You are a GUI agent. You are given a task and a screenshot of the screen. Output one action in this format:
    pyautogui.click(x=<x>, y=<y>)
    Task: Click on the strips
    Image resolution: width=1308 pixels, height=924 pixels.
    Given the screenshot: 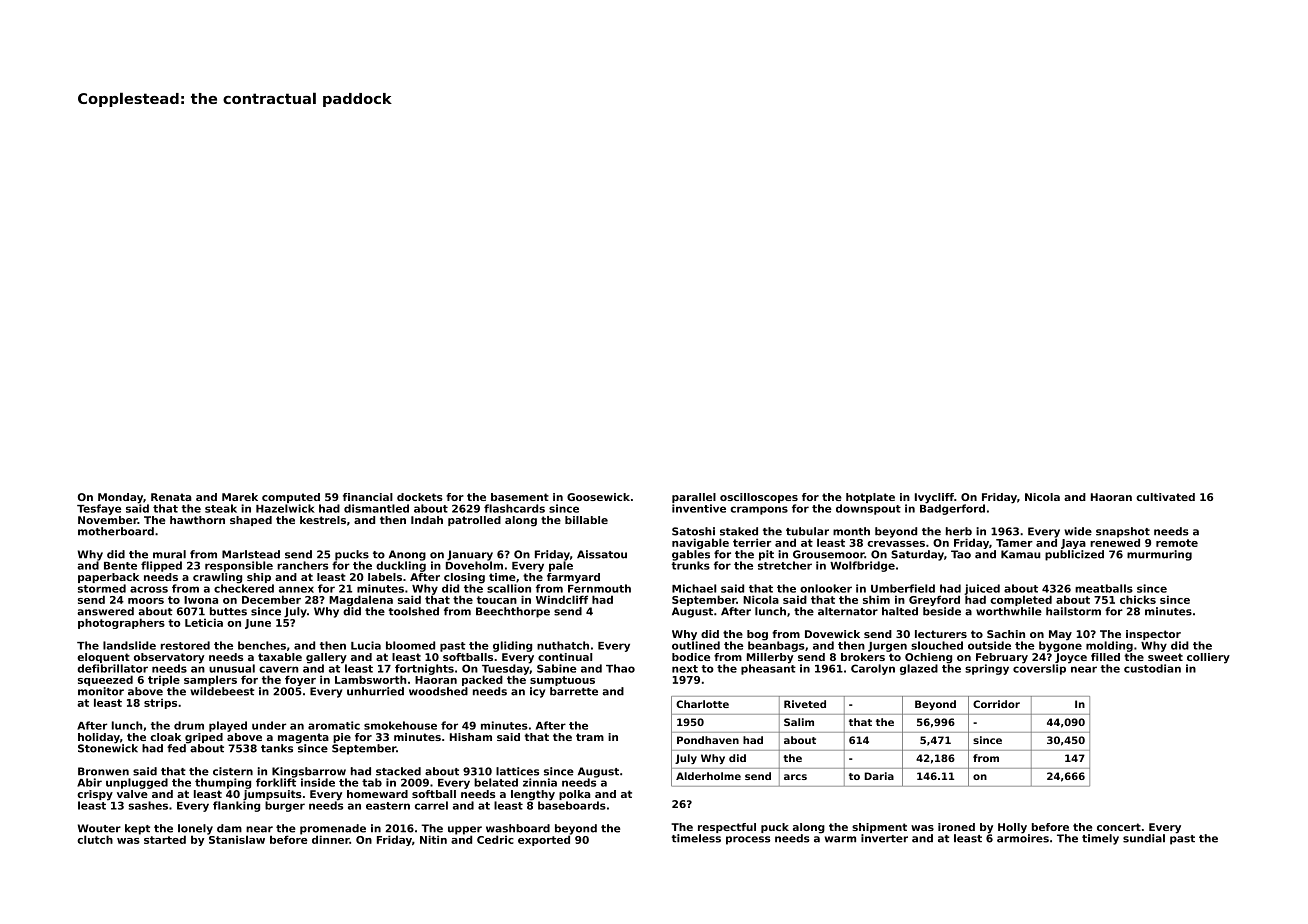 What is the action you would take?
    pyautogui.click(x=160, y=703)
